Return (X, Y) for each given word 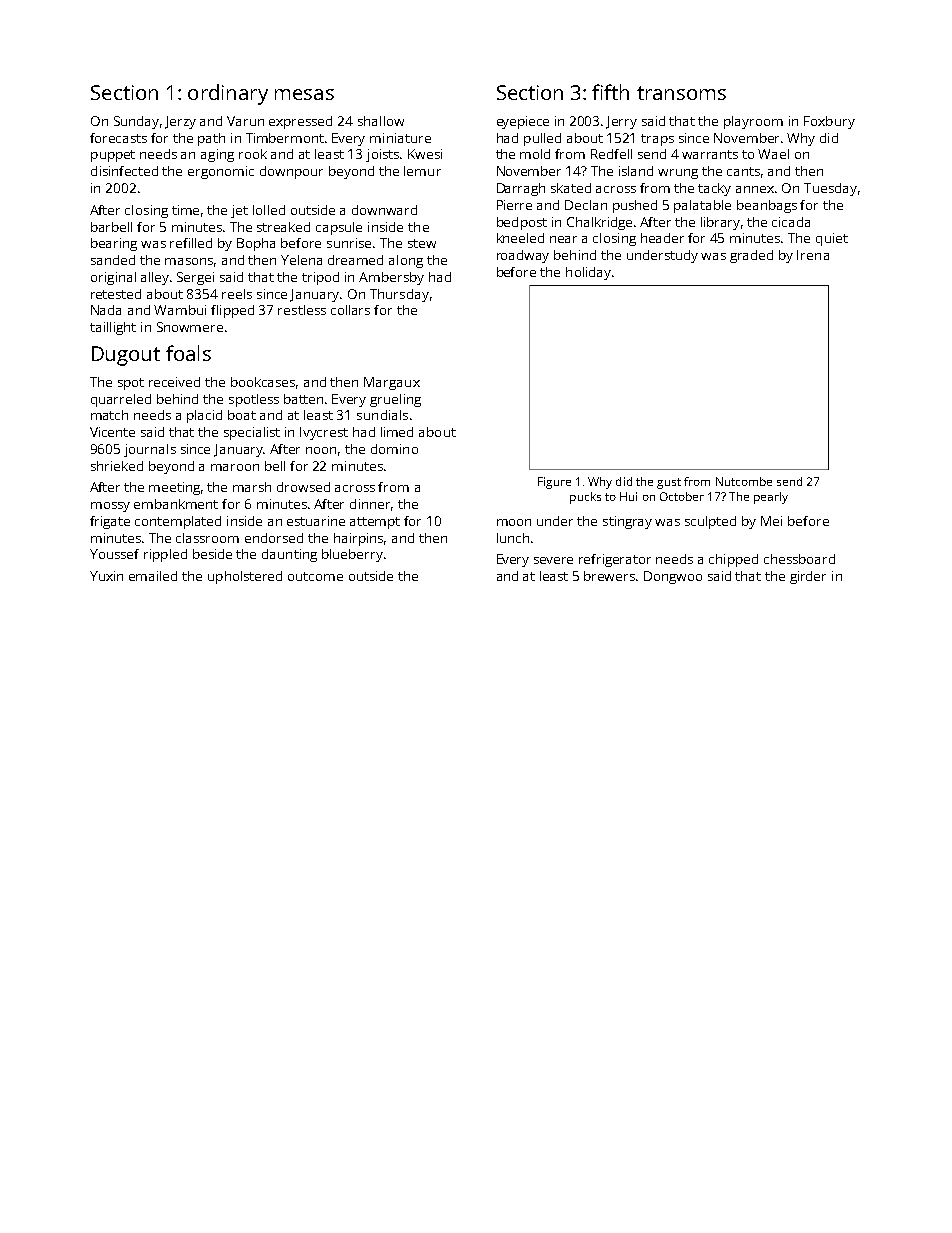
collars (350, 310)
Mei (771, 521)
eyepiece (523, 122)
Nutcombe (744, 481)
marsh (252, 487)
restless (302, 310)
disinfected (124, 171)
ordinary (228, 94)
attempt (375, 523)
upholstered (245, 577)
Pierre (514, 205)
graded (751, 256)
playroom (753, 122)
